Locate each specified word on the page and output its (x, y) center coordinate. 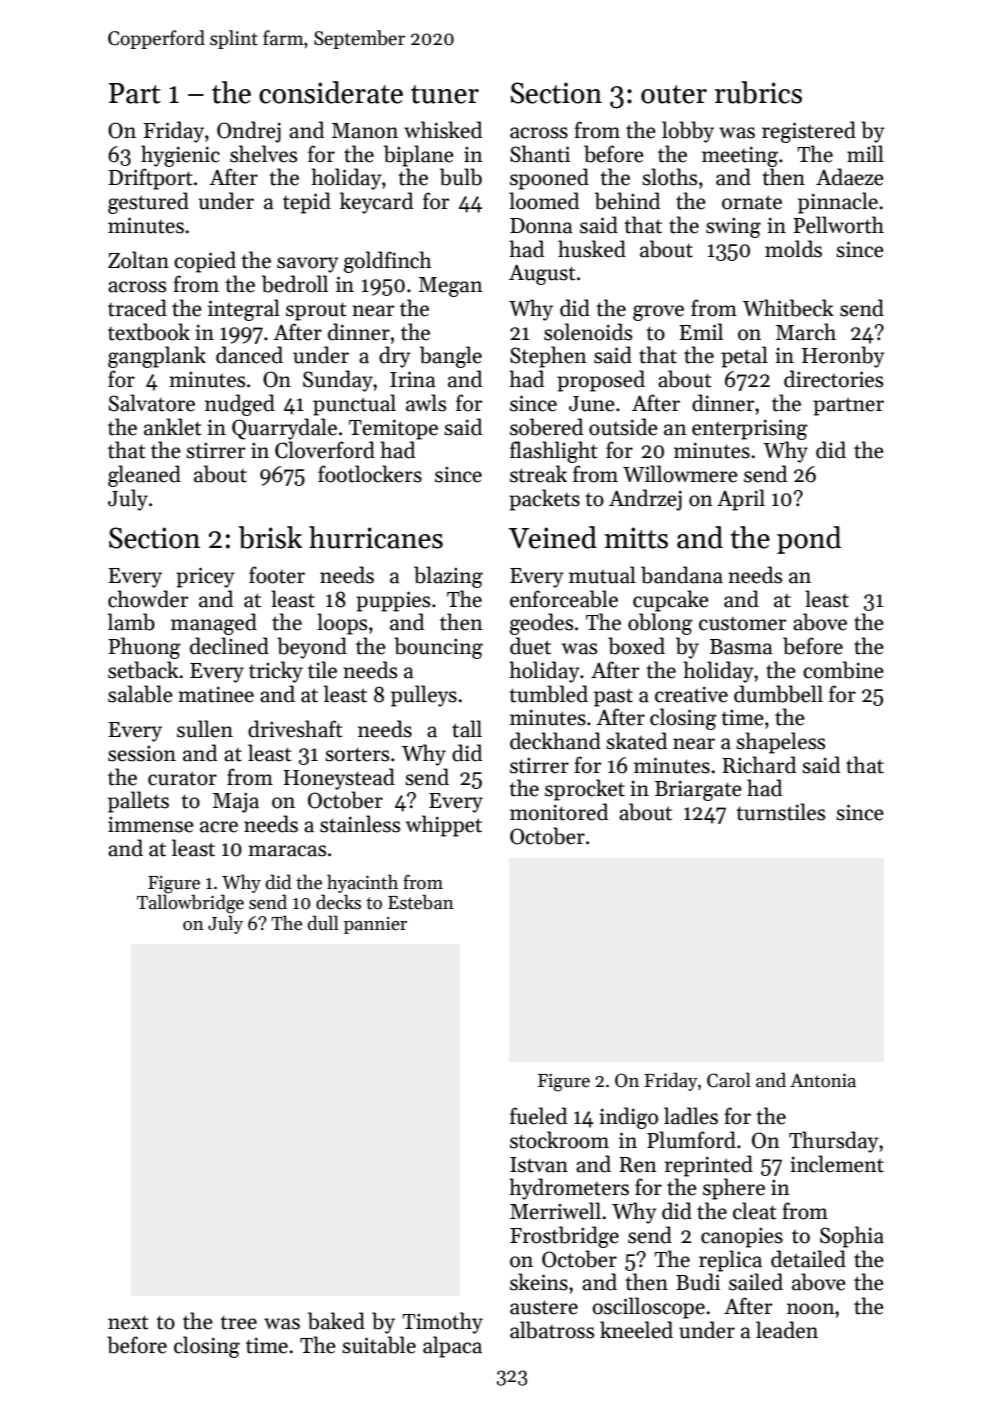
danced (249, 355)
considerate (331, 92)
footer (277, 575)
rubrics (758, 92)
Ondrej (249, 132)
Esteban (421, 902)
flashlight (553, 452)
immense (151, 825)
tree (239, 1322)
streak (538, 474)
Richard (759, 765)
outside (623, 427)
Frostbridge (564, 1237)
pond (809, 540)
